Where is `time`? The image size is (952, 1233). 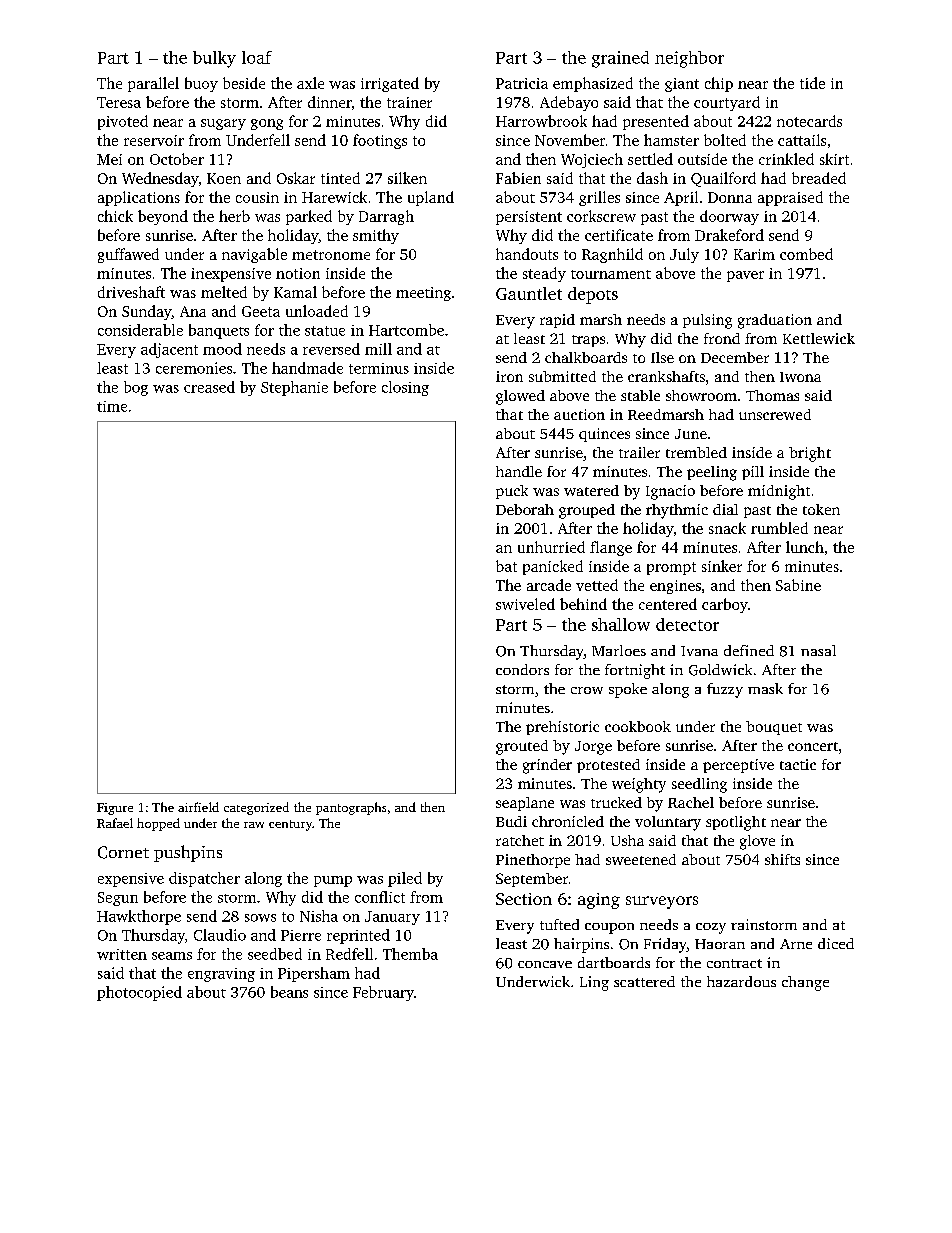
time is located at coordinates (112, 406).
